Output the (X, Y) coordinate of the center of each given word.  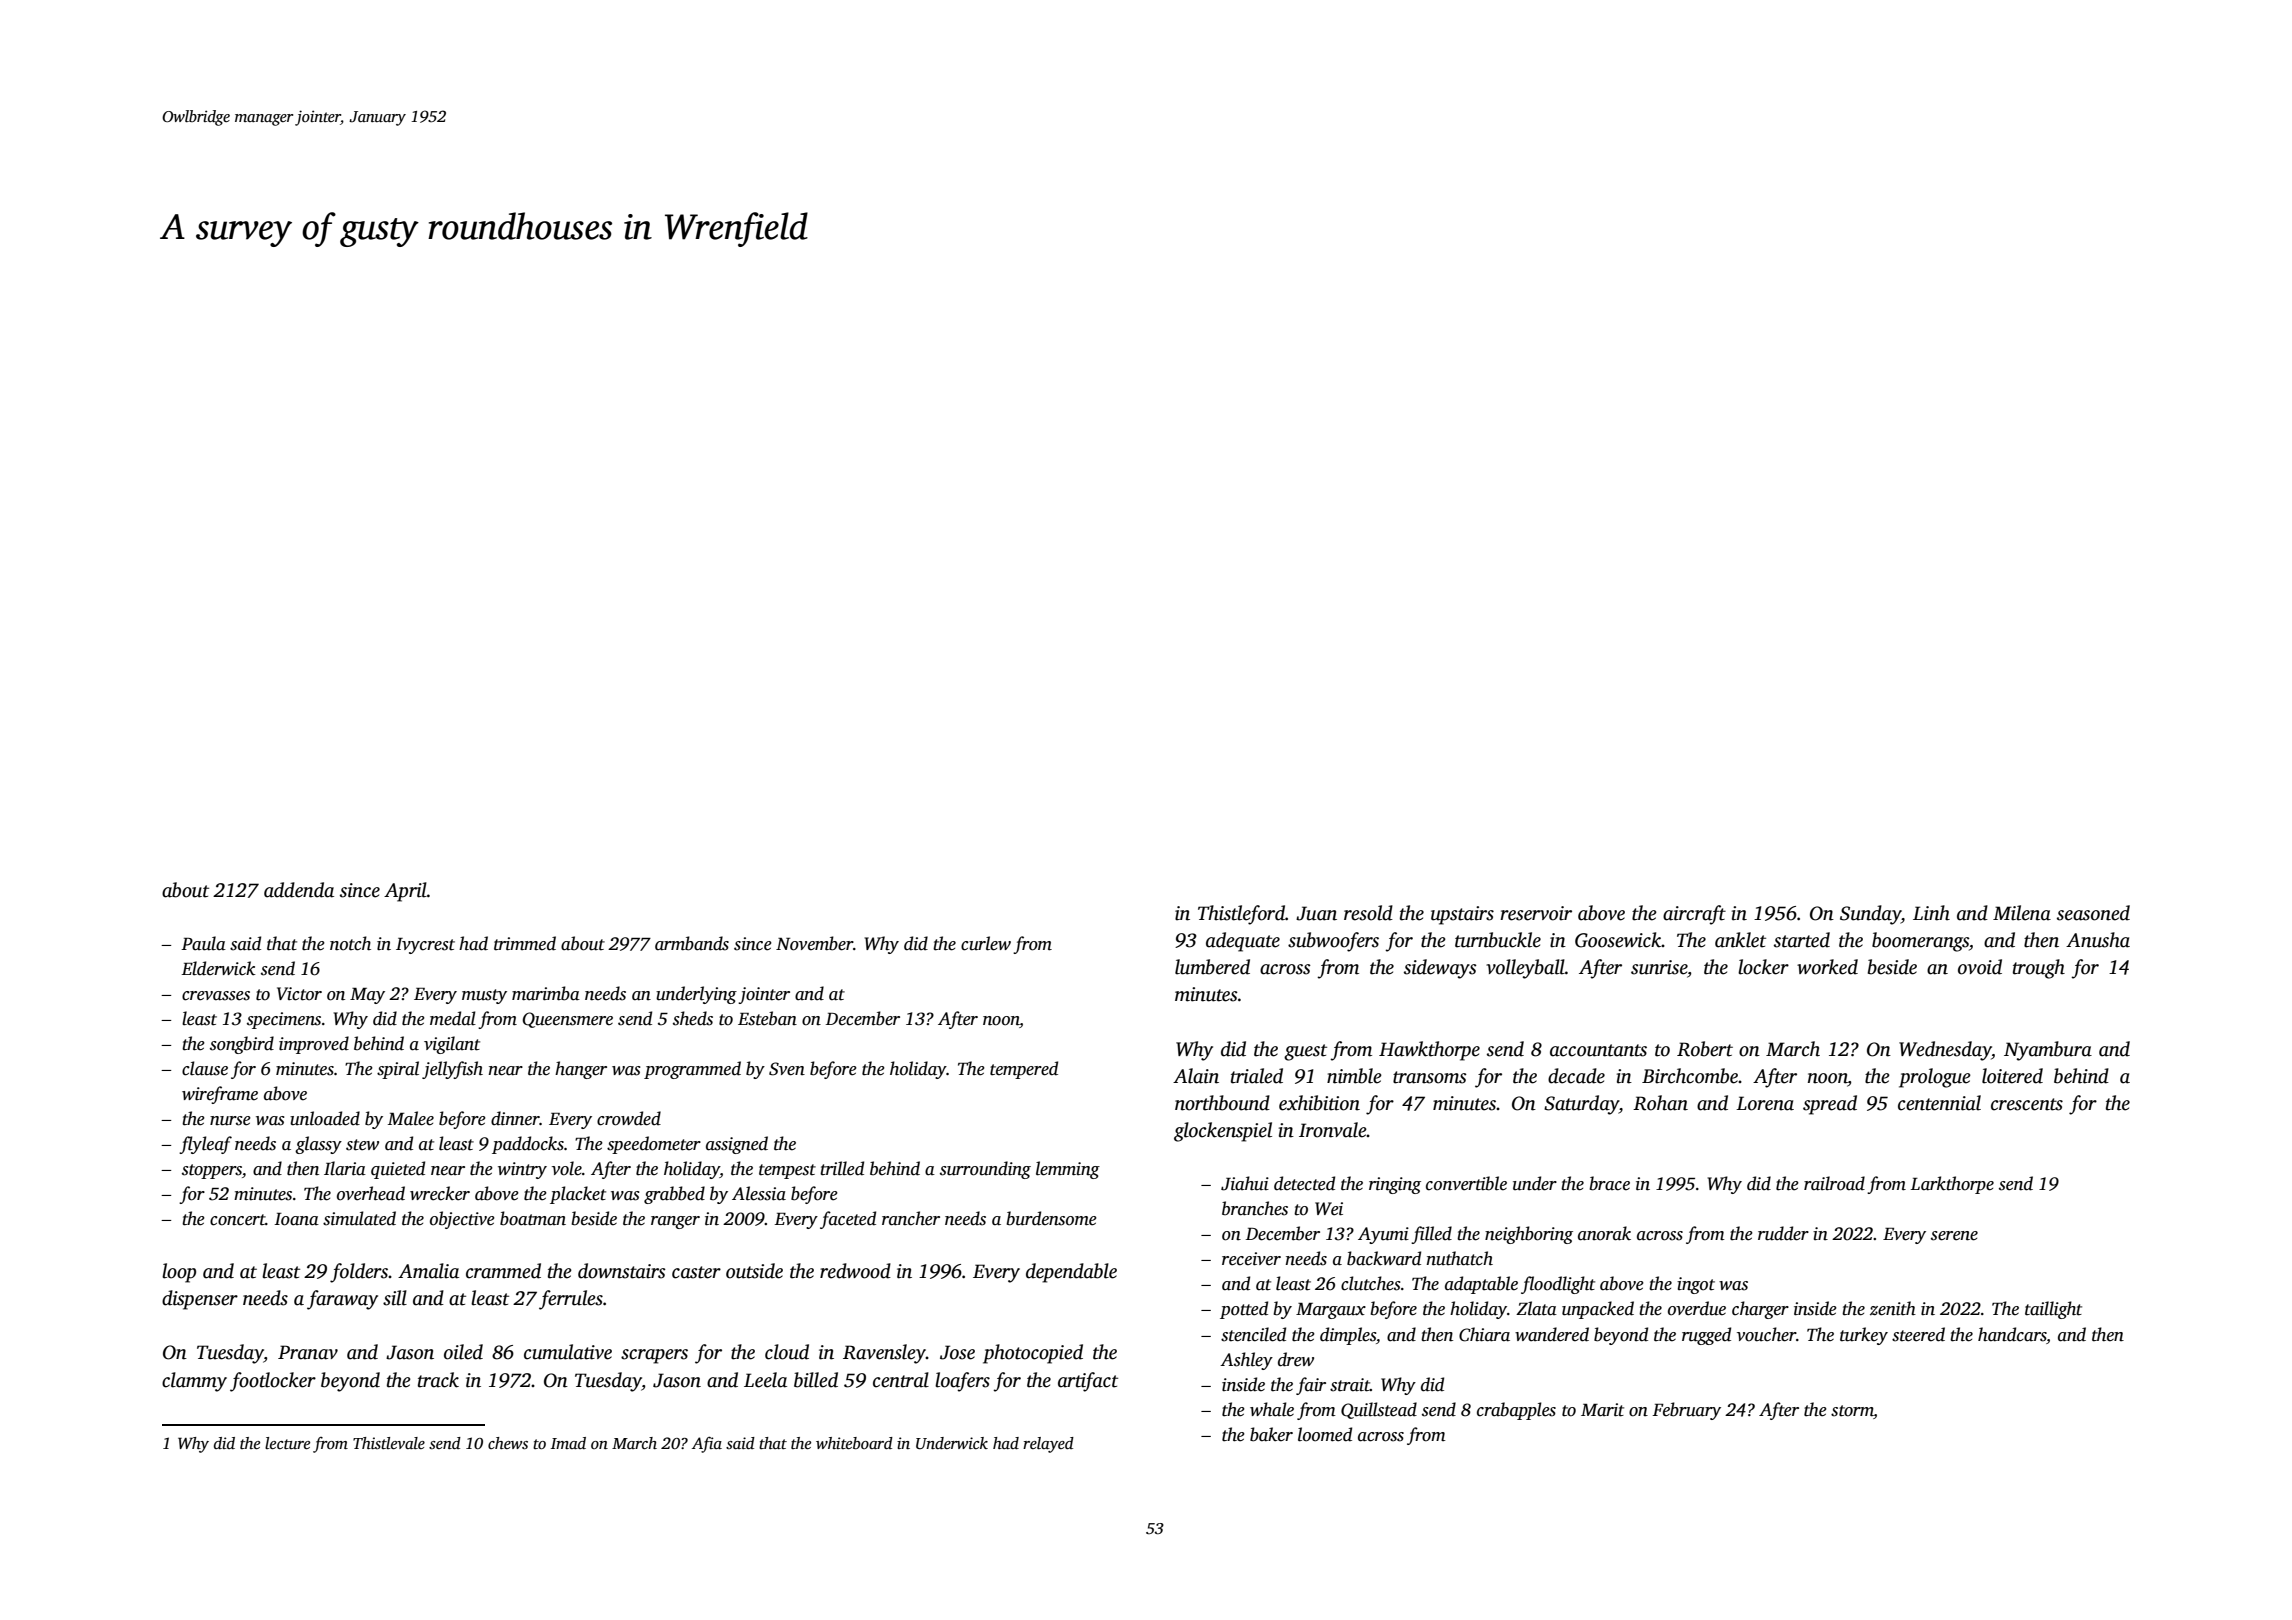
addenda (299, 890)
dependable (1071, 1273)
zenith (1893, 1308)
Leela (765, 1380)
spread (1830, 1105)
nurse (230, 1121)
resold (1368, 913)
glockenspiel (1223, 1132)
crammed (503, 1271)
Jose (957, 1352)
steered (1918, 1334)
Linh (1931, 913)
